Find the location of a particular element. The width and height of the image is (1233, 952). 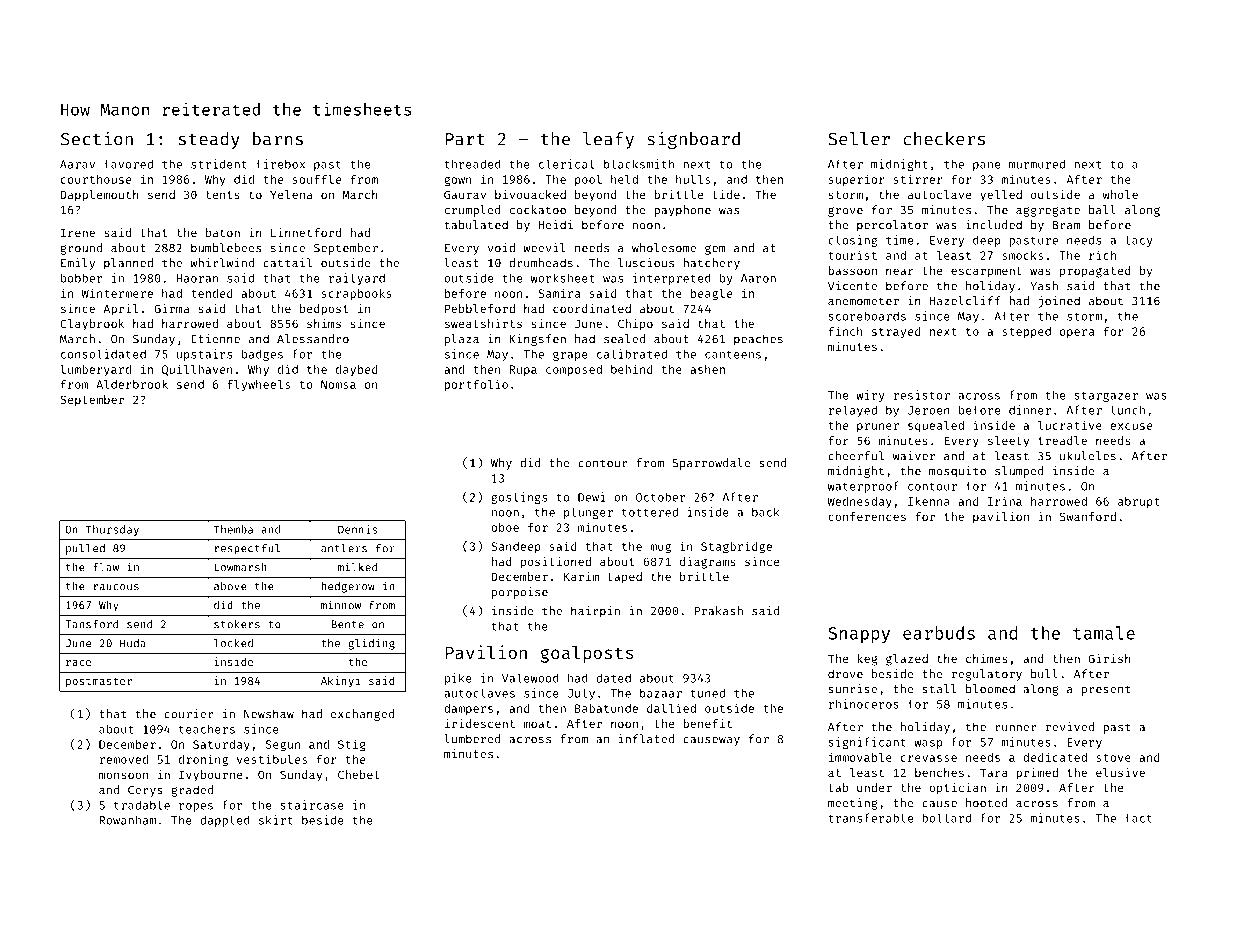

Section is located at coordinates (97, 138).
